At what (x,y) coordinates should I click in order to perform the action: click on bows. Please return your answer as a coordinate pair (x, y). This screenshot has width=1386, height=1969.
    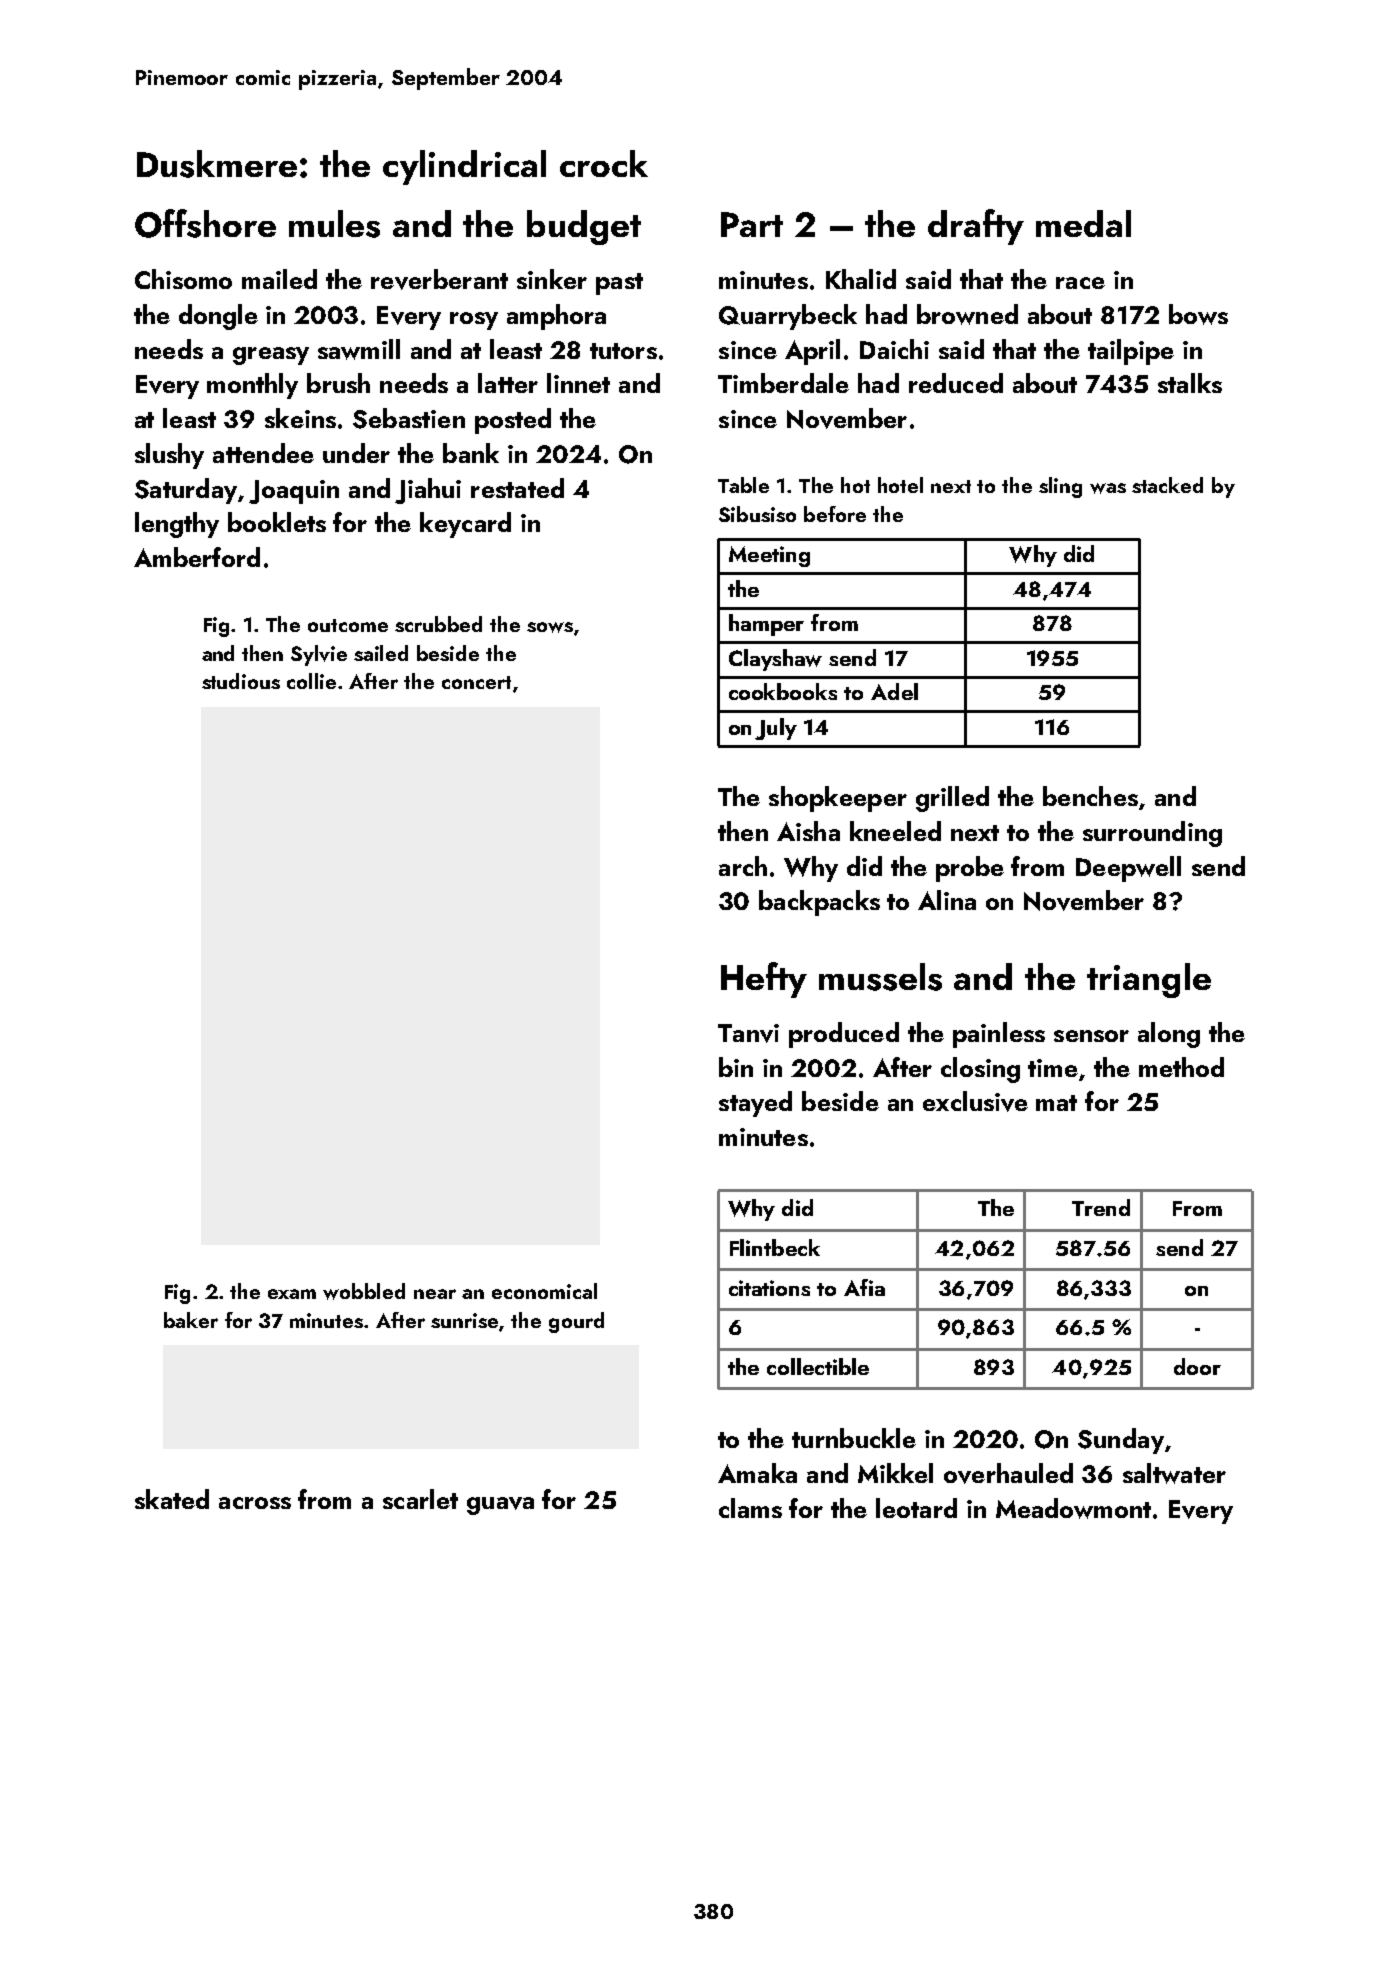
    Looking at the image, I should click on (1198, 314).
